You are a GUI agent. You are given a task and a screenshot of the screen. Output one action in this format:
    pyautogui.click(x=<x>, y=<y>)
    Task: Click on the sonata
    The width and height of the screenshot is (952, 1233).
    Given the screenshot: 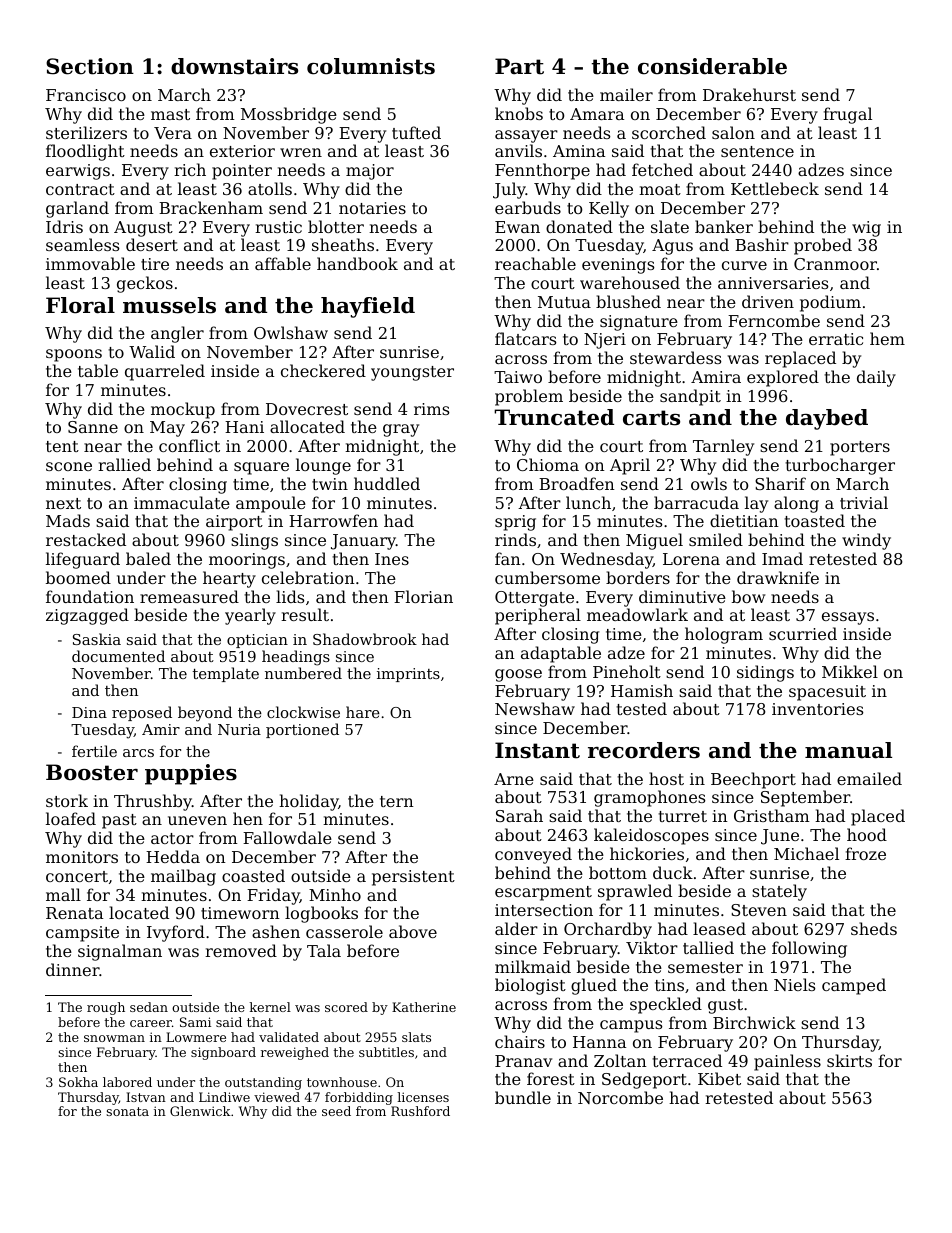 What is the action you would take?
    pyautogui.click(x=128, y=1111)
